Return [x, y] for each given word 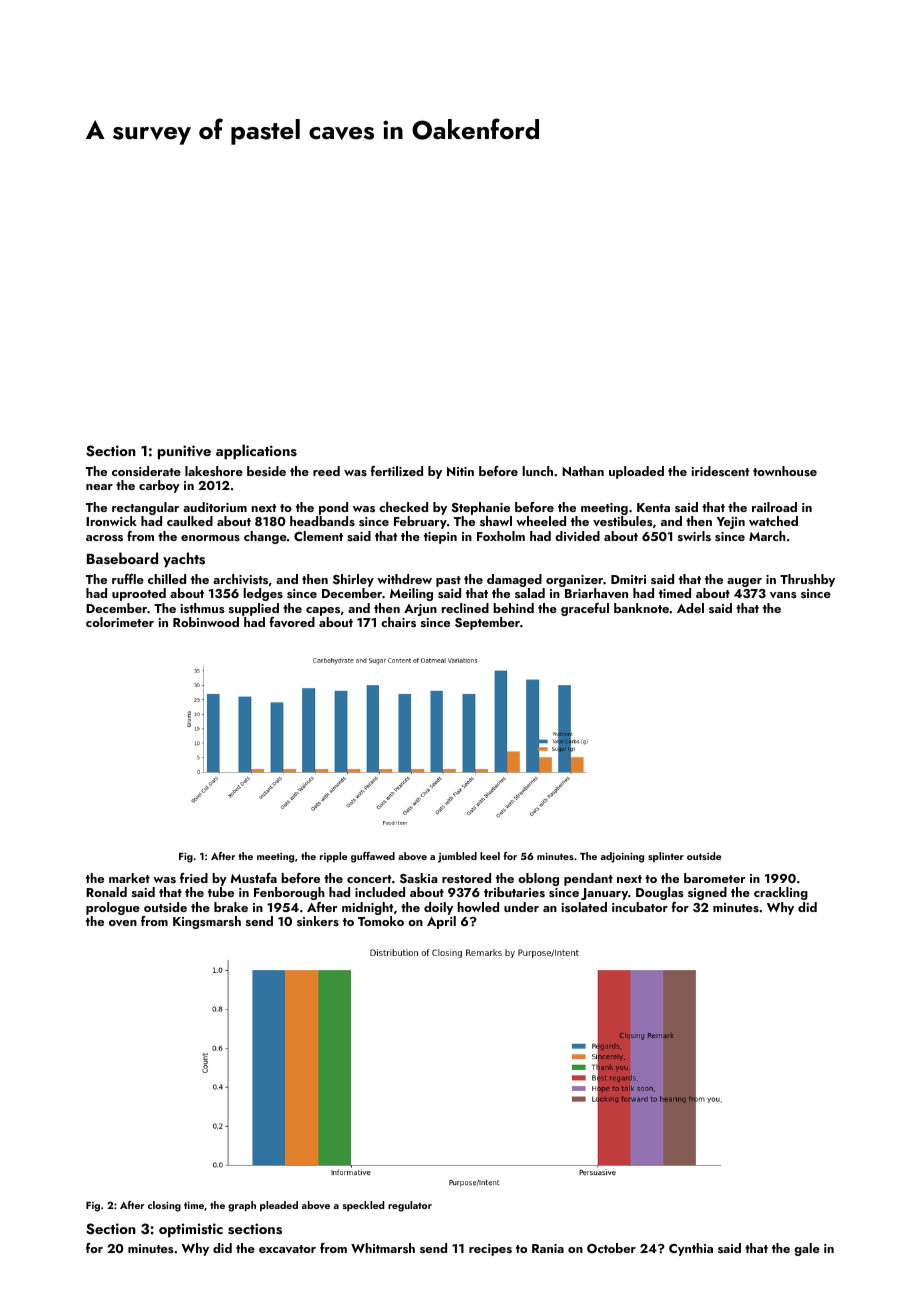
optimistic [191, 1230]
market [129, 878]
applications [256, 451]
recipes [490, 1250]
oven [123, 923]
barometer [715, 878]
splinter [666, 857]
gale [807, 1249]
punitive [184, 452]
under [521, 907]
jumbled [457, 857]
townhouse [785, 471]
